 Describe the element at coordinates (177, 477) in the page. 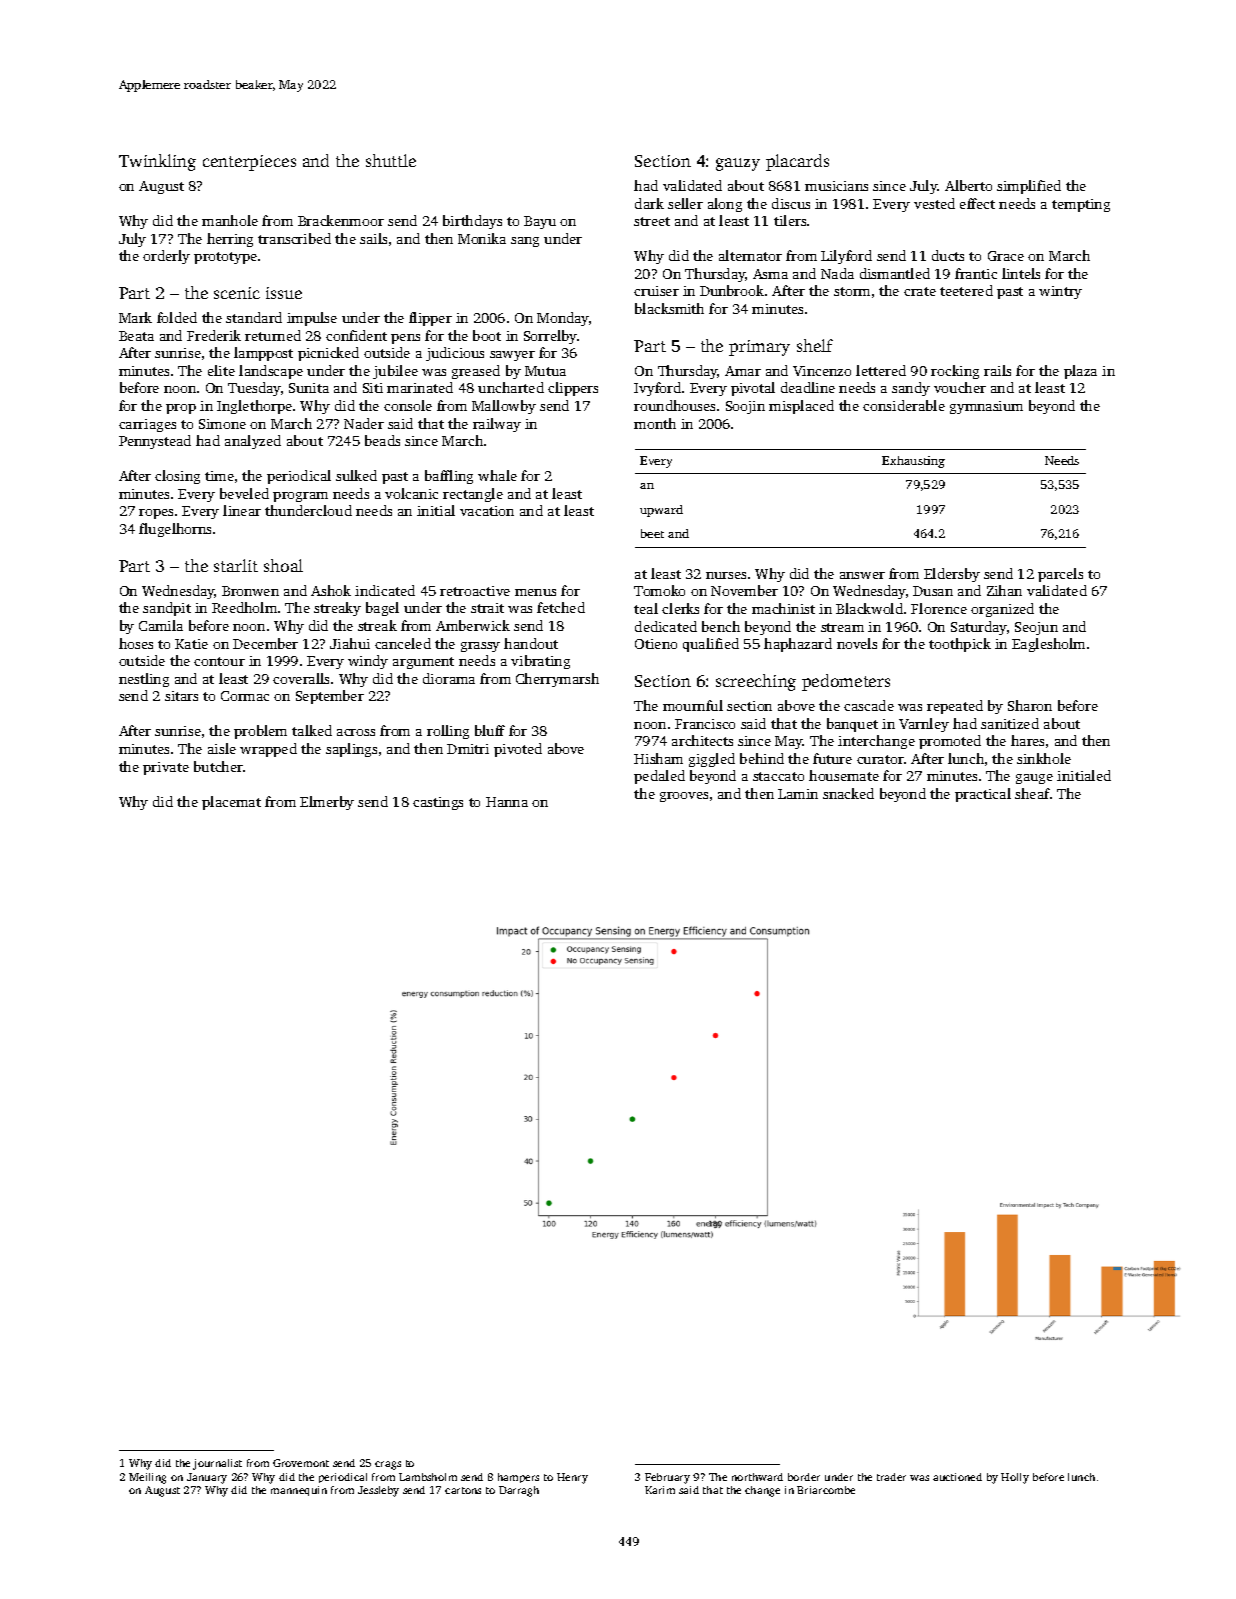

I see `closing` at that location.
